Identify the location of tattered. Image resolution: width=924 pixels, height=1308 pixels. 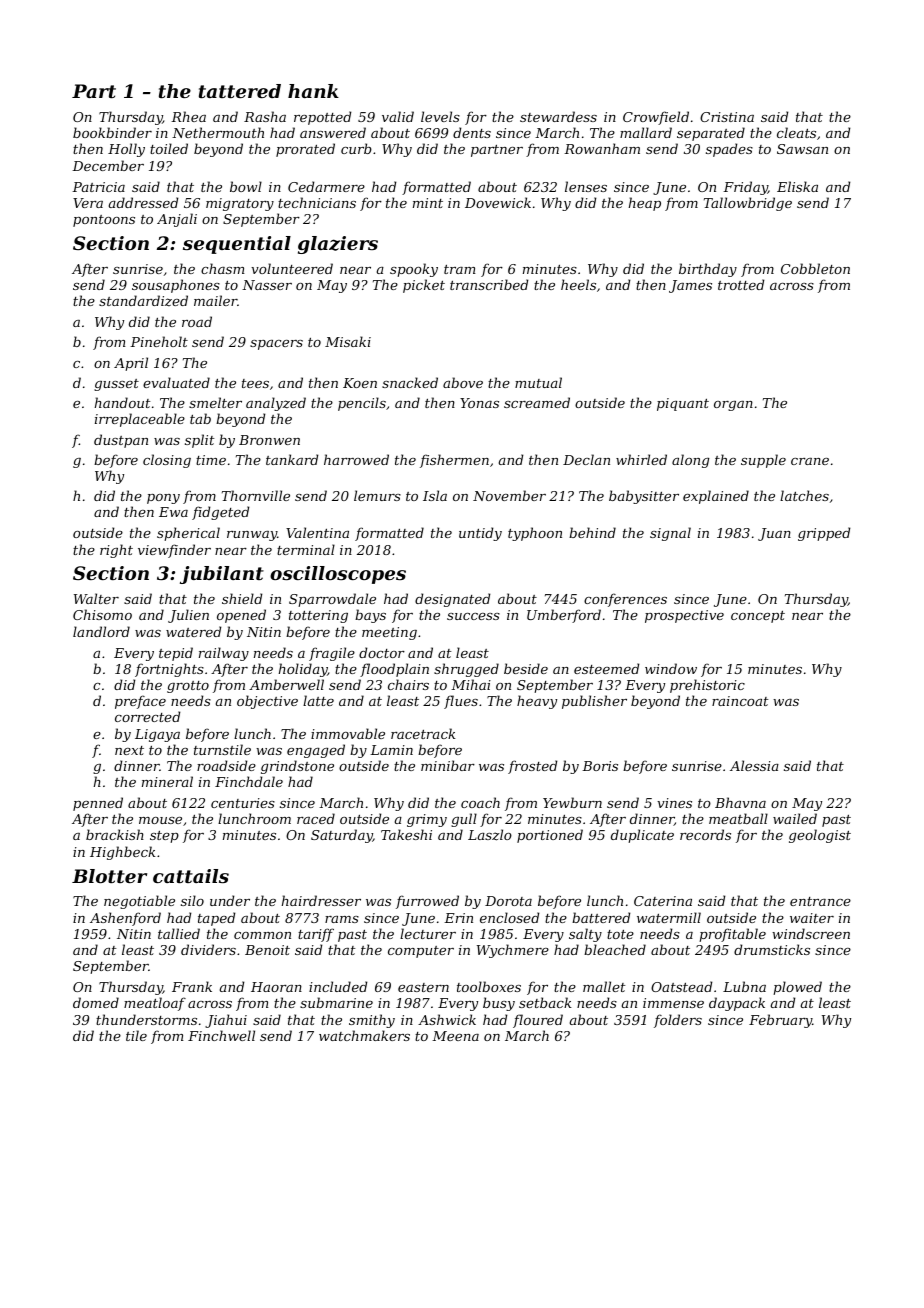
(240, 91).
